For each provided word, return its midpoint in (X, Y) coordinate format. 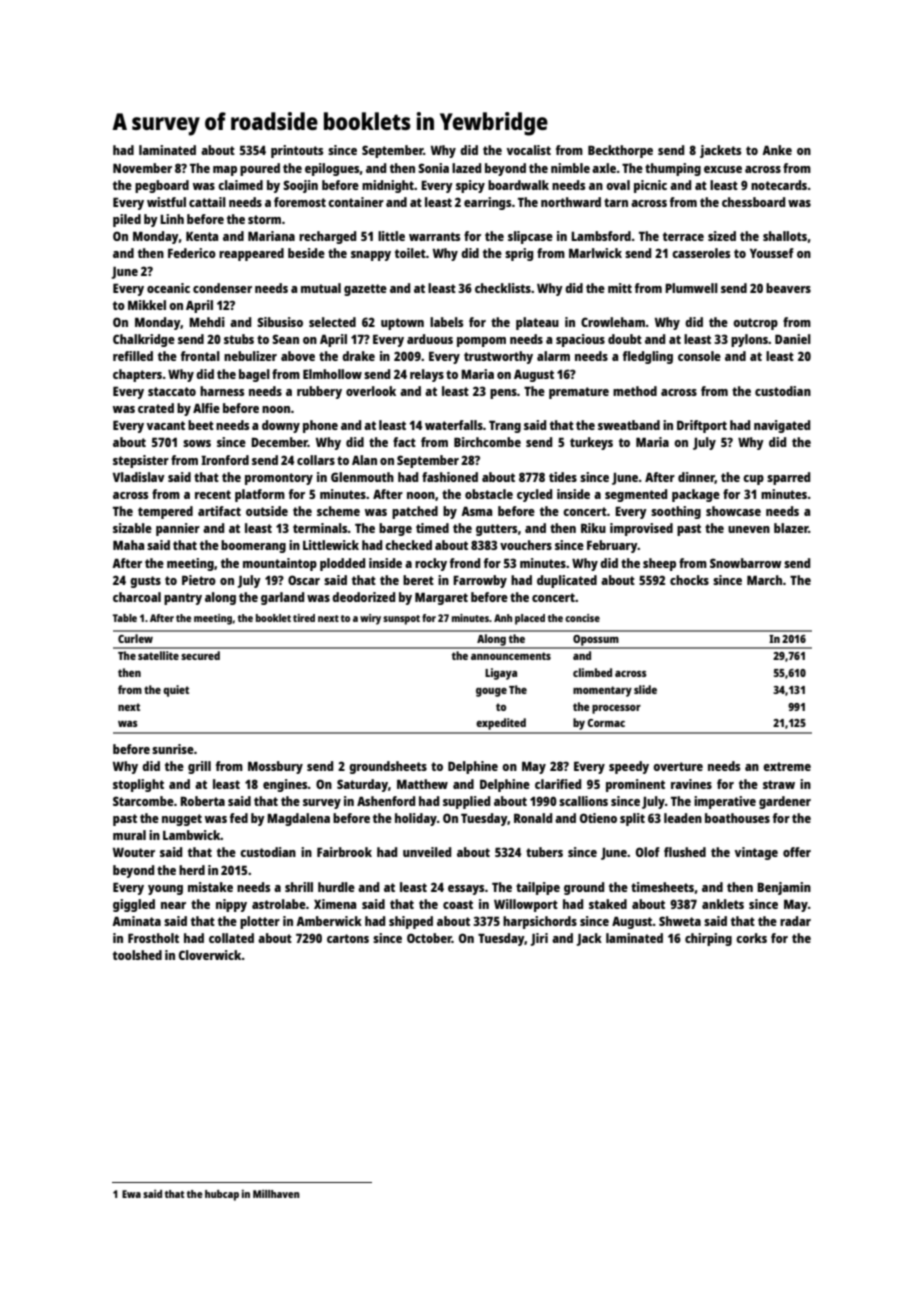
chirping (708, 939)
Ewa (131, 1194)
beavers (788, 288)
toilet (410, 253)
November (142, 168)
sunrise (173, 749)
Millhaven (276, 1194)
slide (645, 689)
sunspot (401, 620)
